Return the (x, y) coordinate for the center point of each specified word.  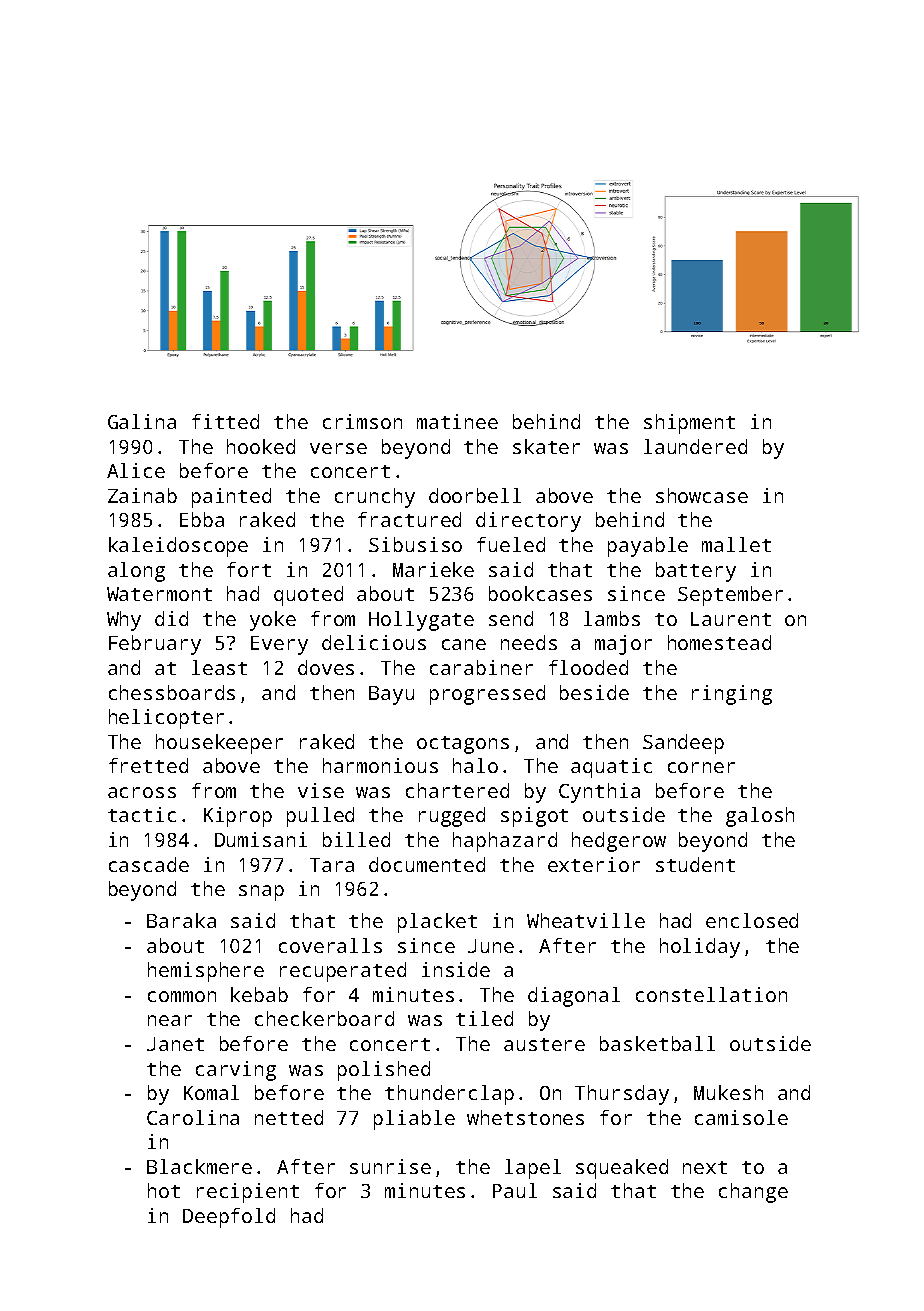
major (623, 645)
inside (456, 969)
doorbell (475, 495)
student (695, 864)
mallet (736, 544)
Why (124, 621)
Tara (332, 865)
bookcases (540, 593)
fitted (225, 421)
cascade (149, 864)
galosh (760, 817)
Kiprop (238, 817)
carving (236, 1071)
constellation (711, 994)
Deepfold (229, 1218)
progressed (487, 695)
